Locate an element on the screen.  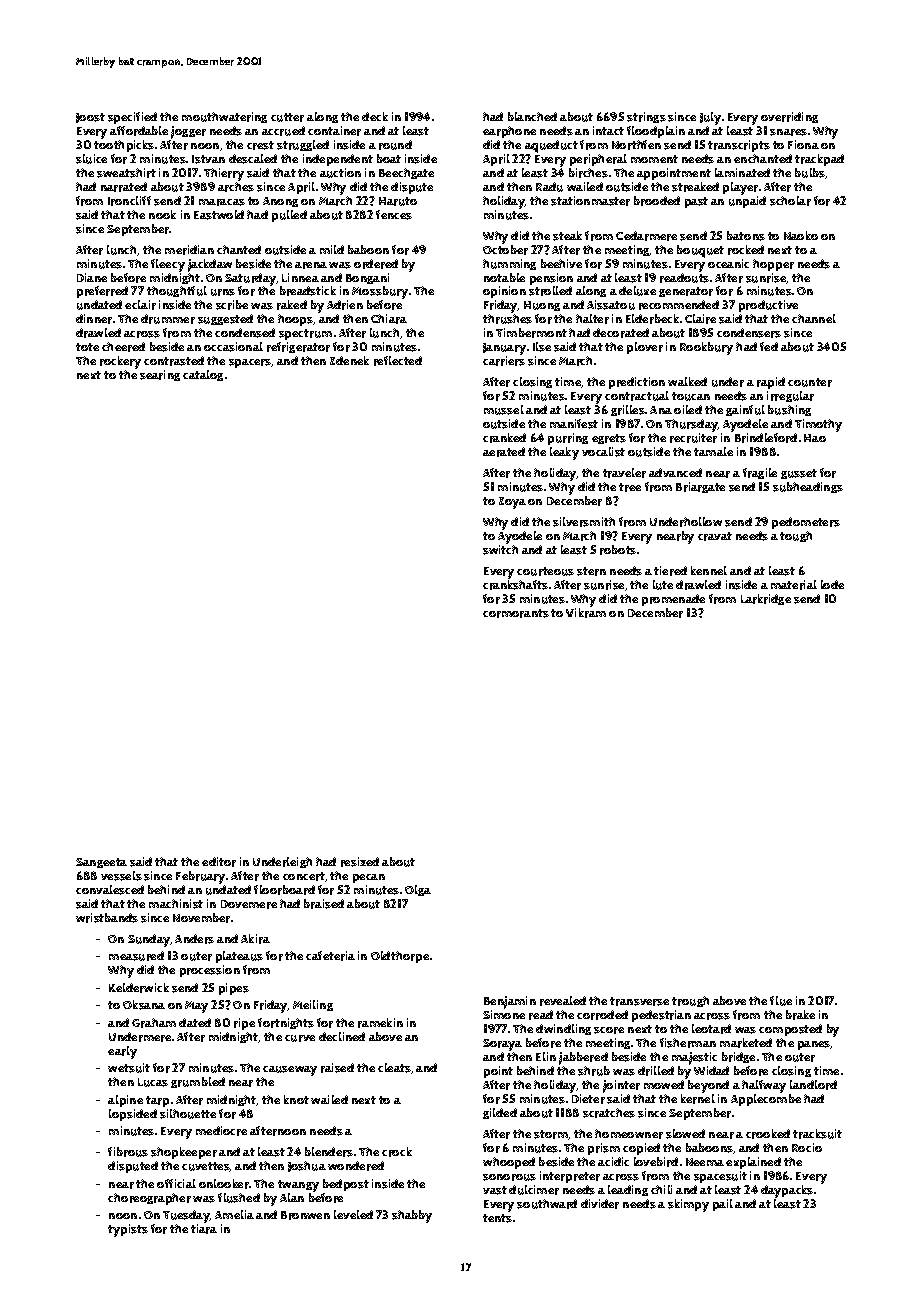
Joost is located at coordinates (90, 118).
